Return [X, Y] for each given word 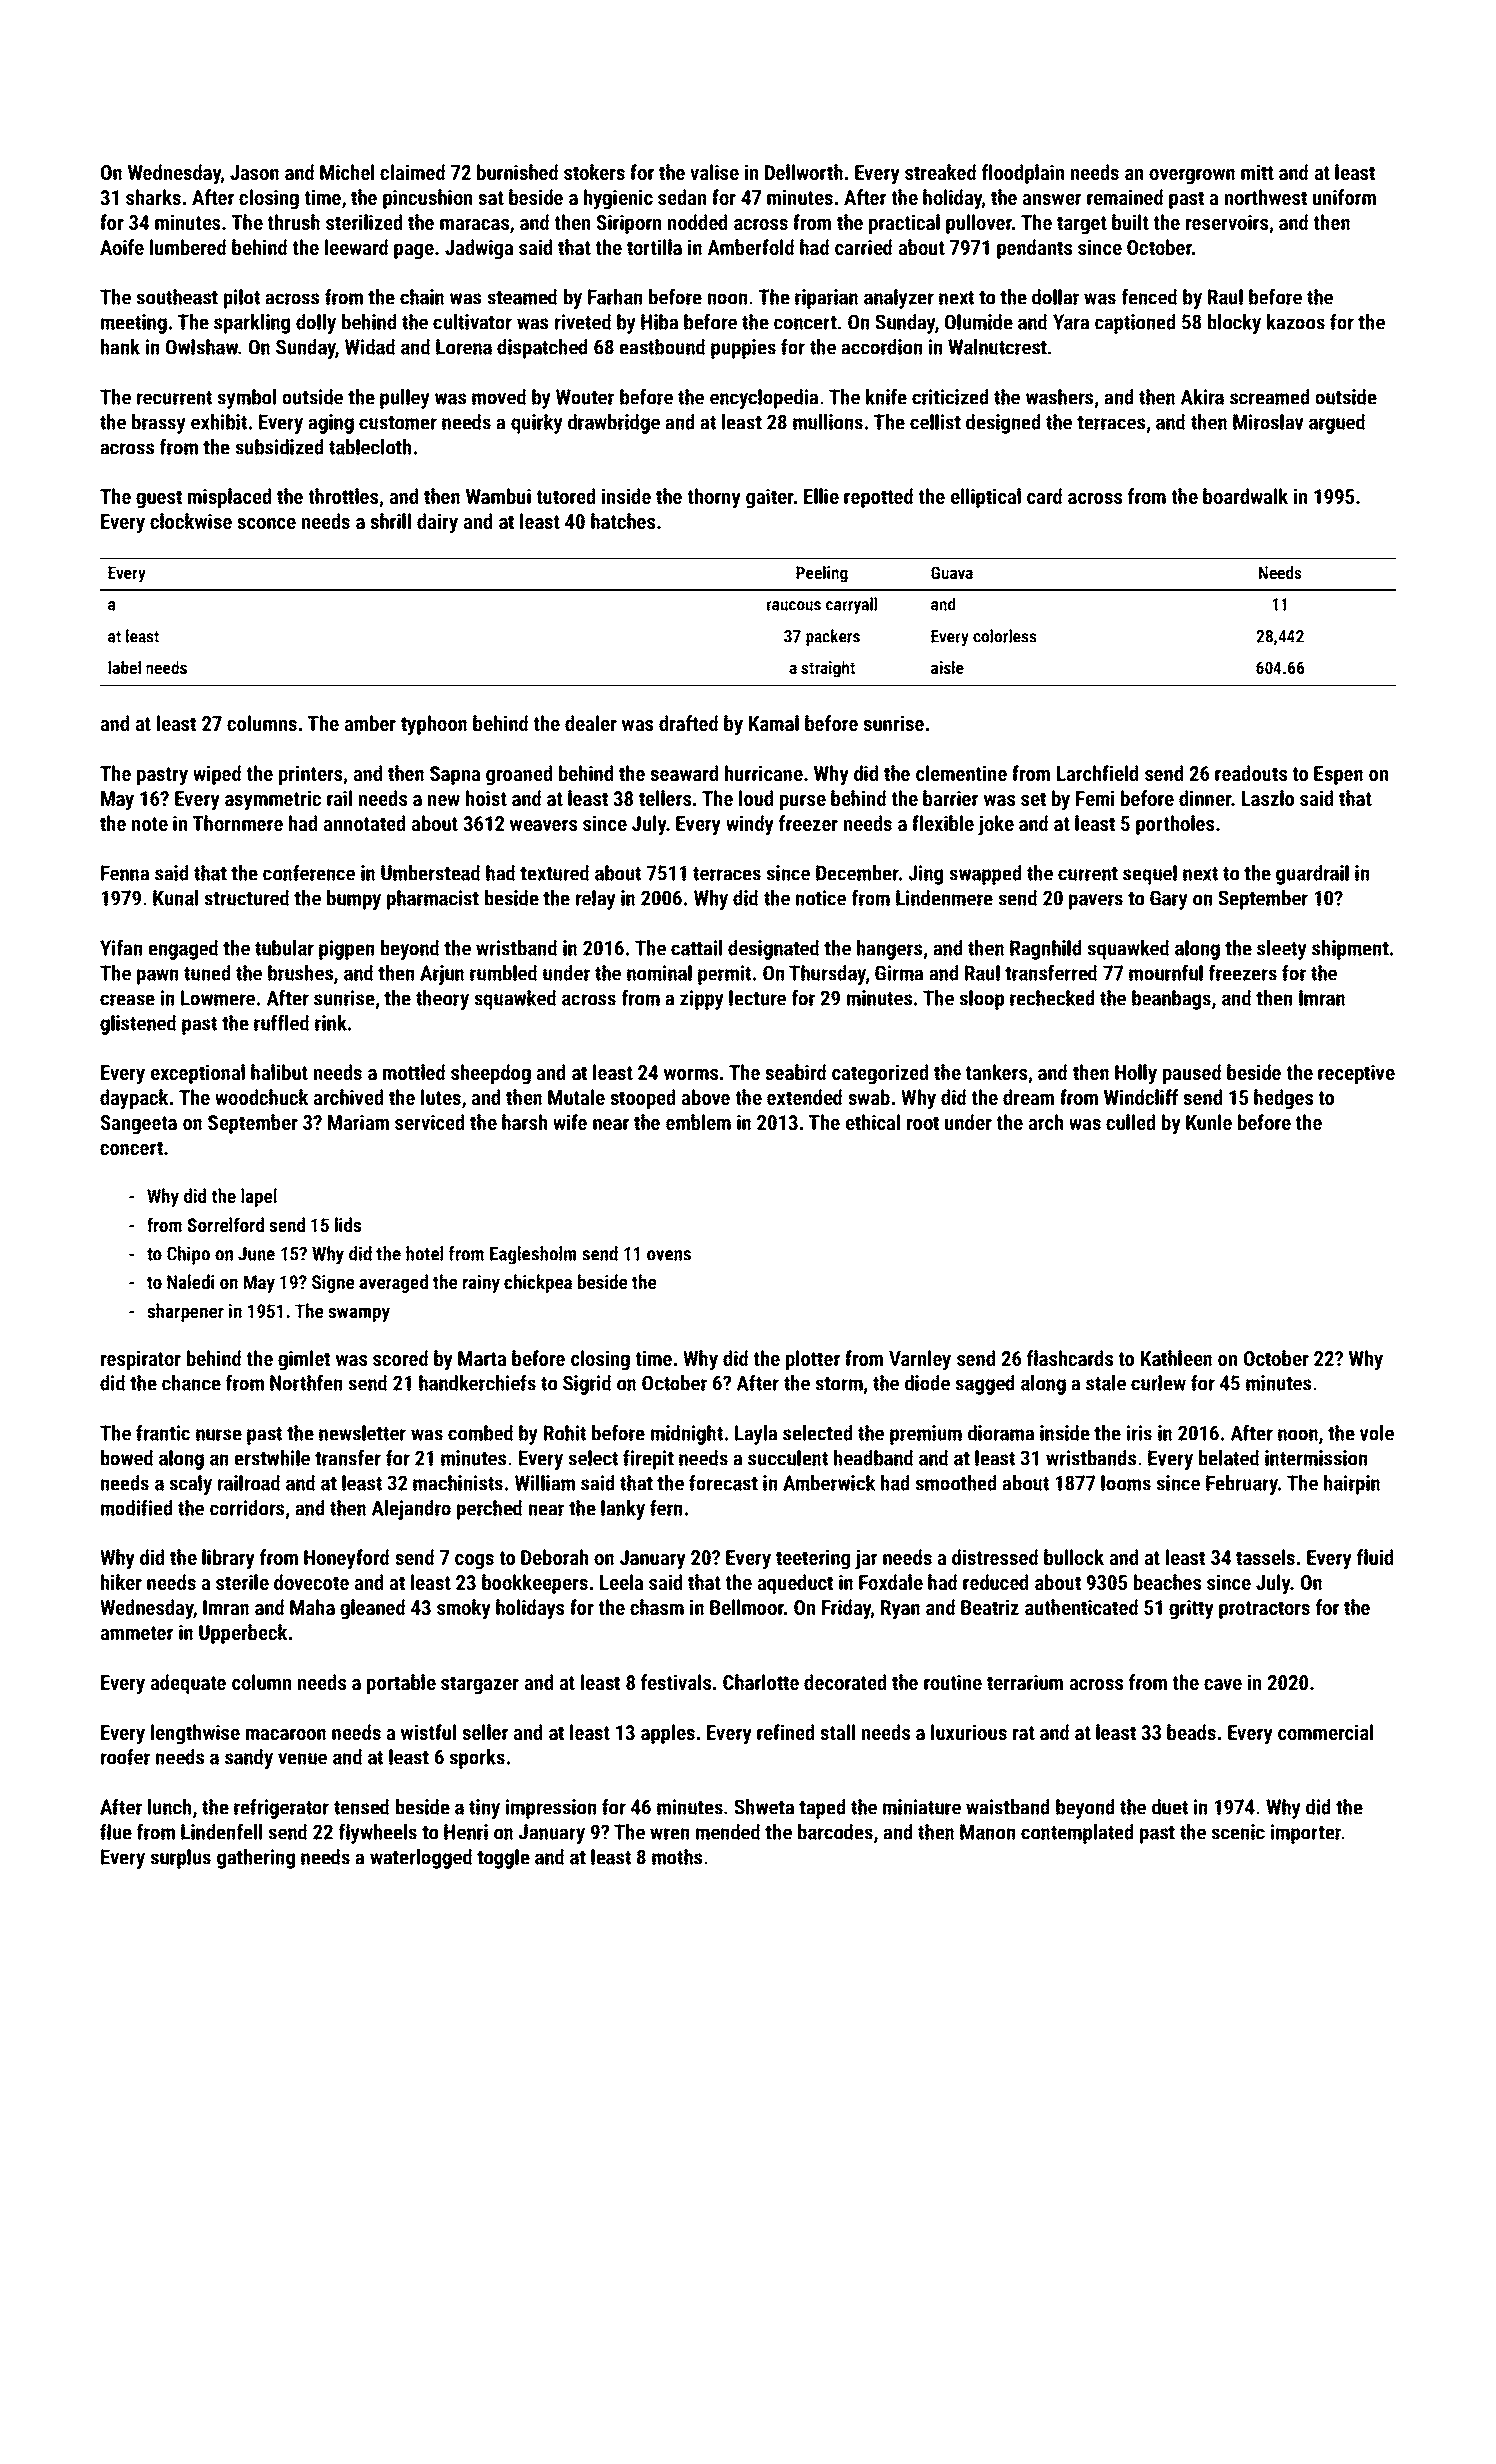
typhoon [434, 725]
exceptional [198, 1074]
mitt [1257, 172]
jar [866, 1559]
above [705, 1097]
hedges [1283, 1099]
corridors [247, 1508]
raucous [794, 606]
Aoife [122, 247]
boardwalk [1245, 496]
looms [1126, 1483]
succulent [788, 1458]
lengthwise [195, 1734]
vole [1377, 1433]
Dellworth [804, 172]
